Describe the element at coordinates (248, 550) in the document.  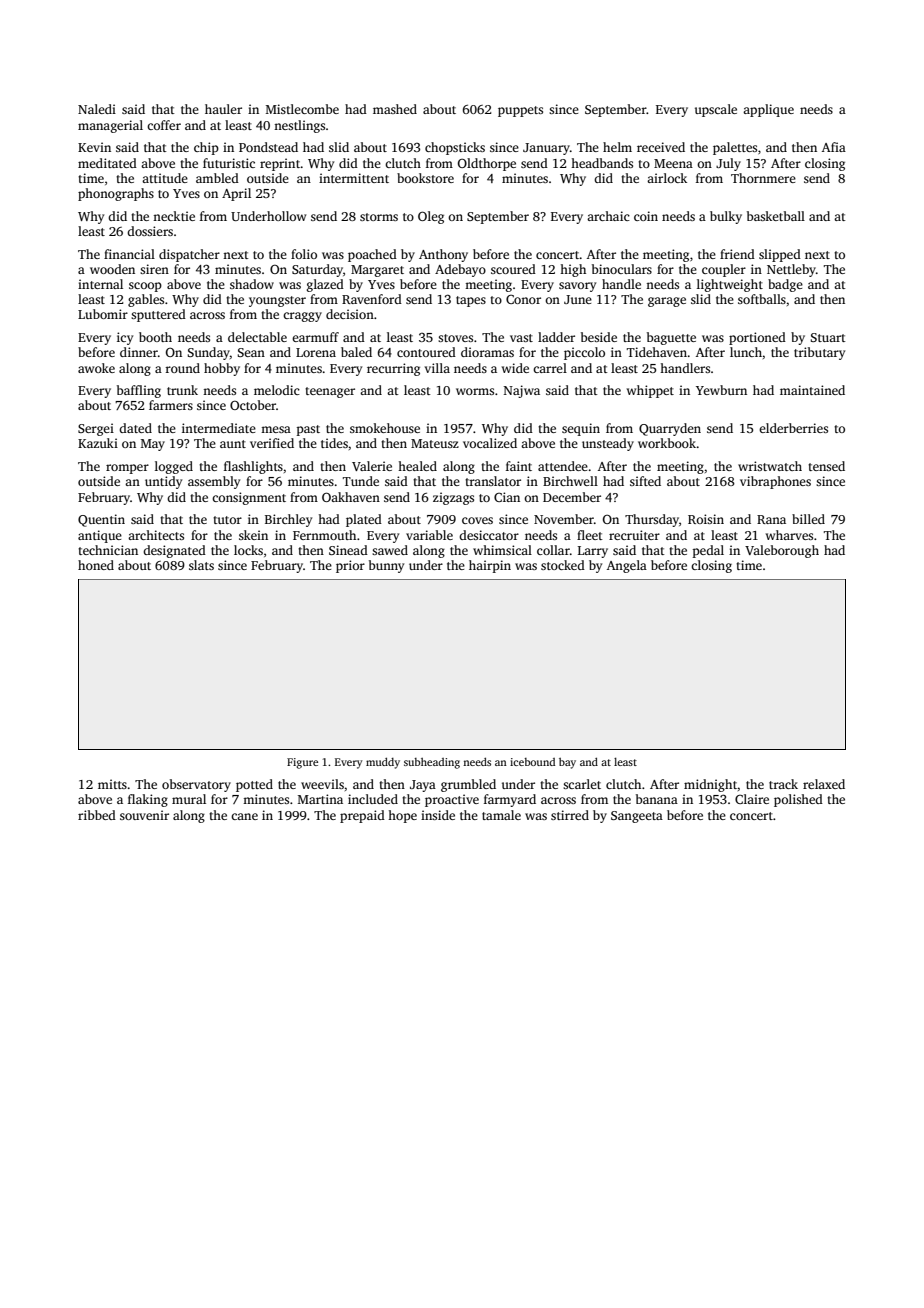
I see `locks` at that location.
